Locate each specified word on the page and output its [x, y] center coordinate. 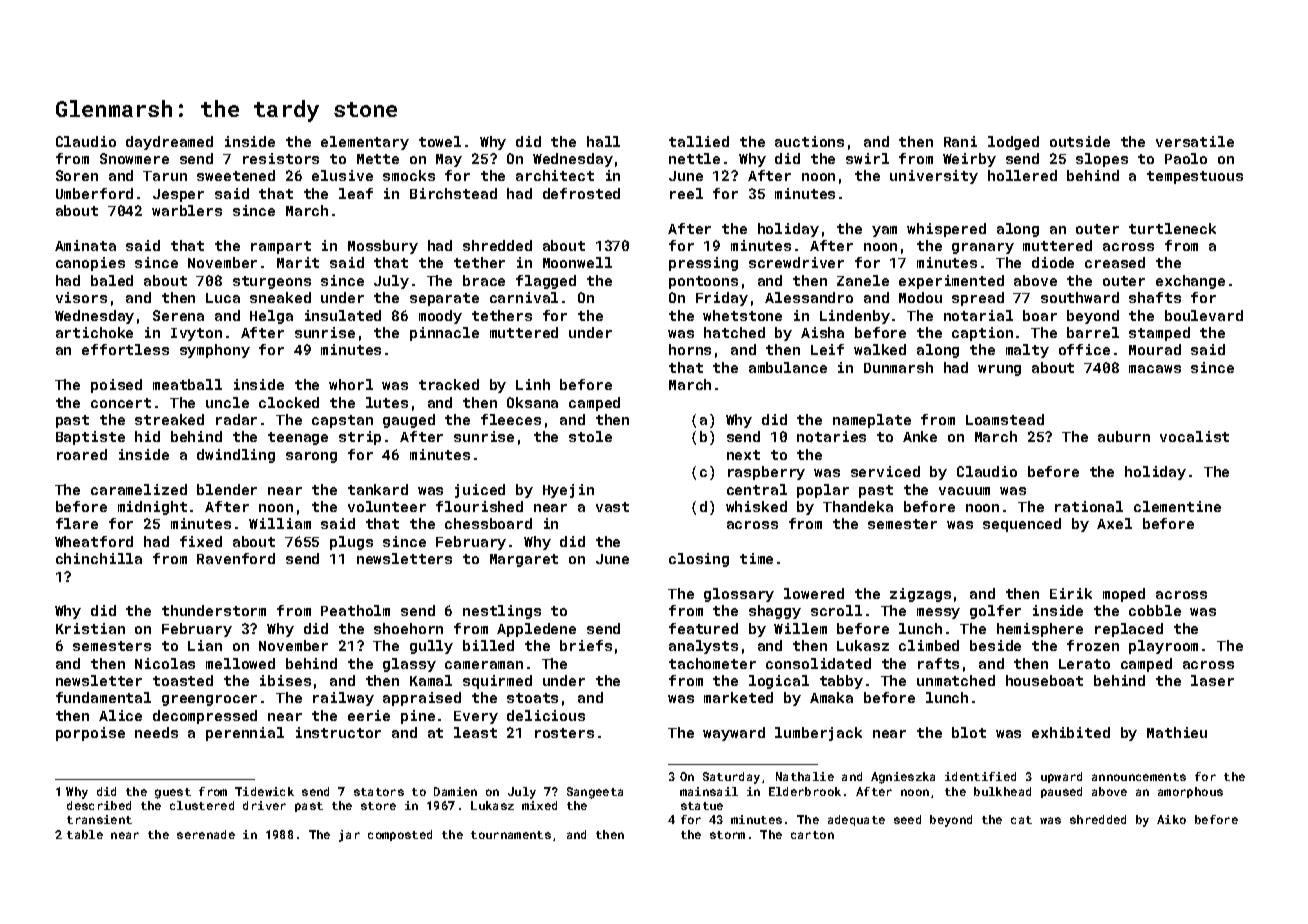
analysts [703, 647]
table [85, 834]
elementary [365, 143]
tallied [699, 141]
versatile [1195, 141]
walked [880, 349]
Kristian [90, 628]
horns [690, 349]
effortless [125, 349]
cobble [1155, 610]
